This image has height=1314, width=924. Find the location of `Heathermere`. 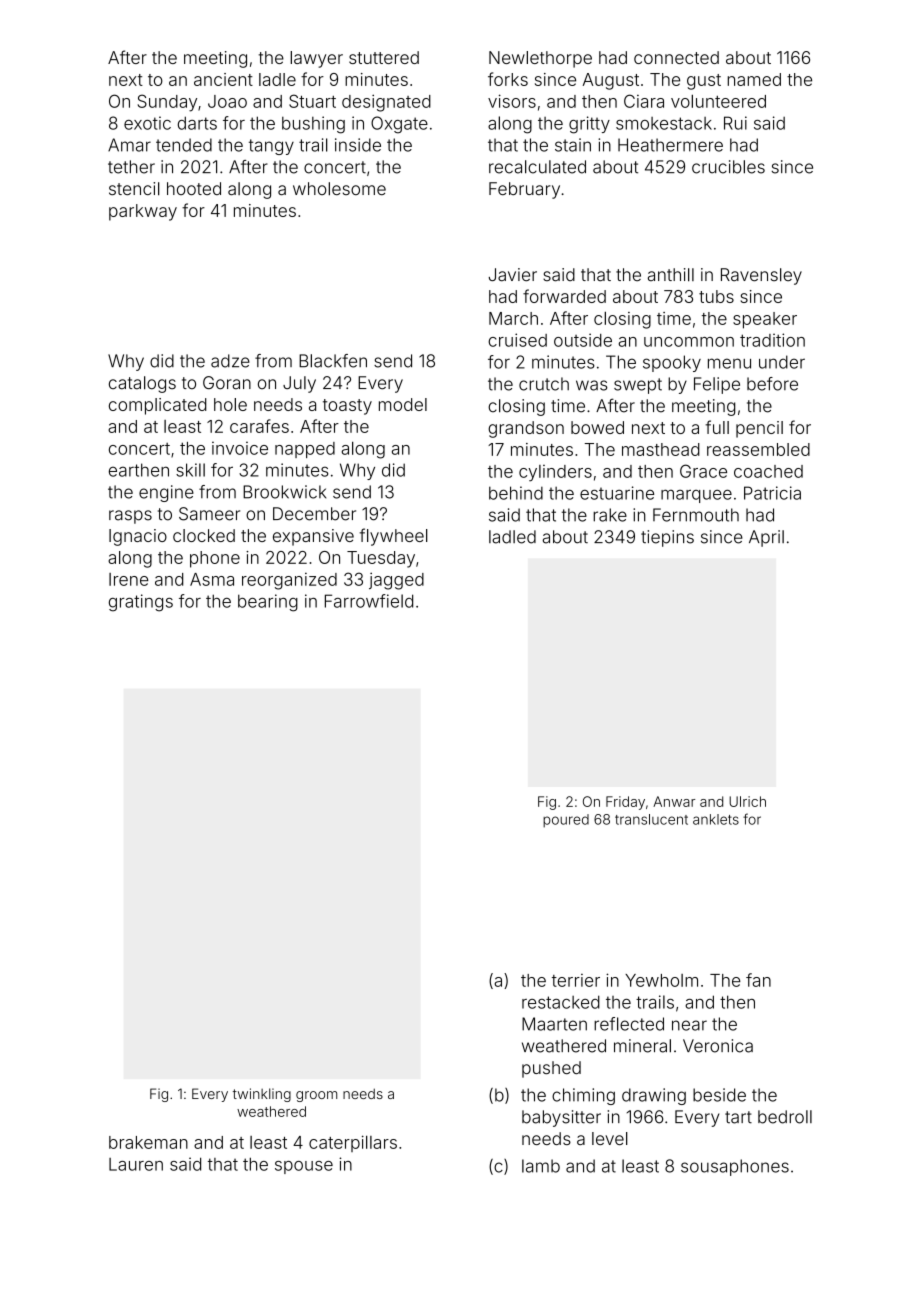

Heathermere is located at coordinates (670, 145).
